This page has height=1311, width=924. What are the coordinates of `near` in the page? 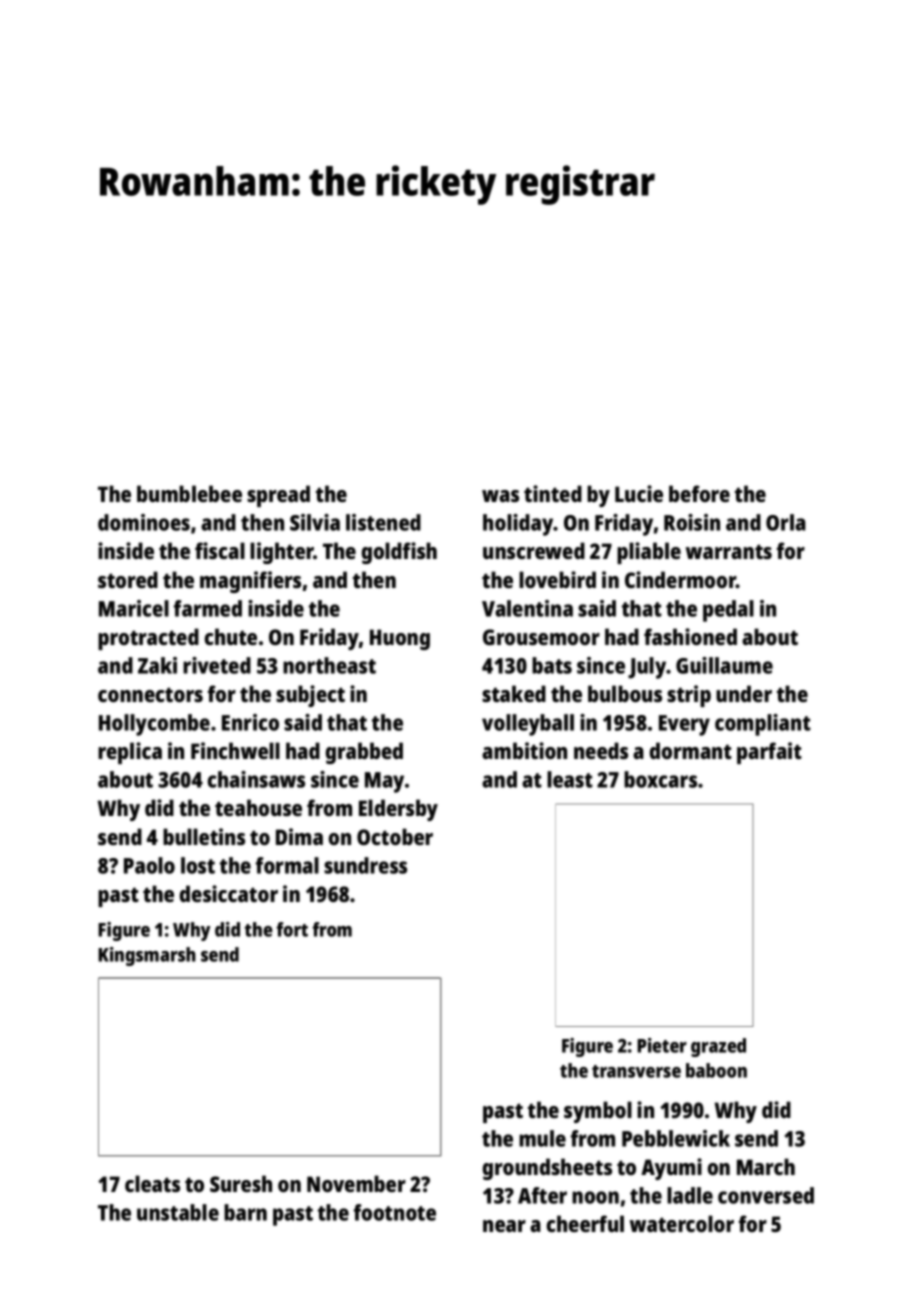 It's located at (504, 1226).
